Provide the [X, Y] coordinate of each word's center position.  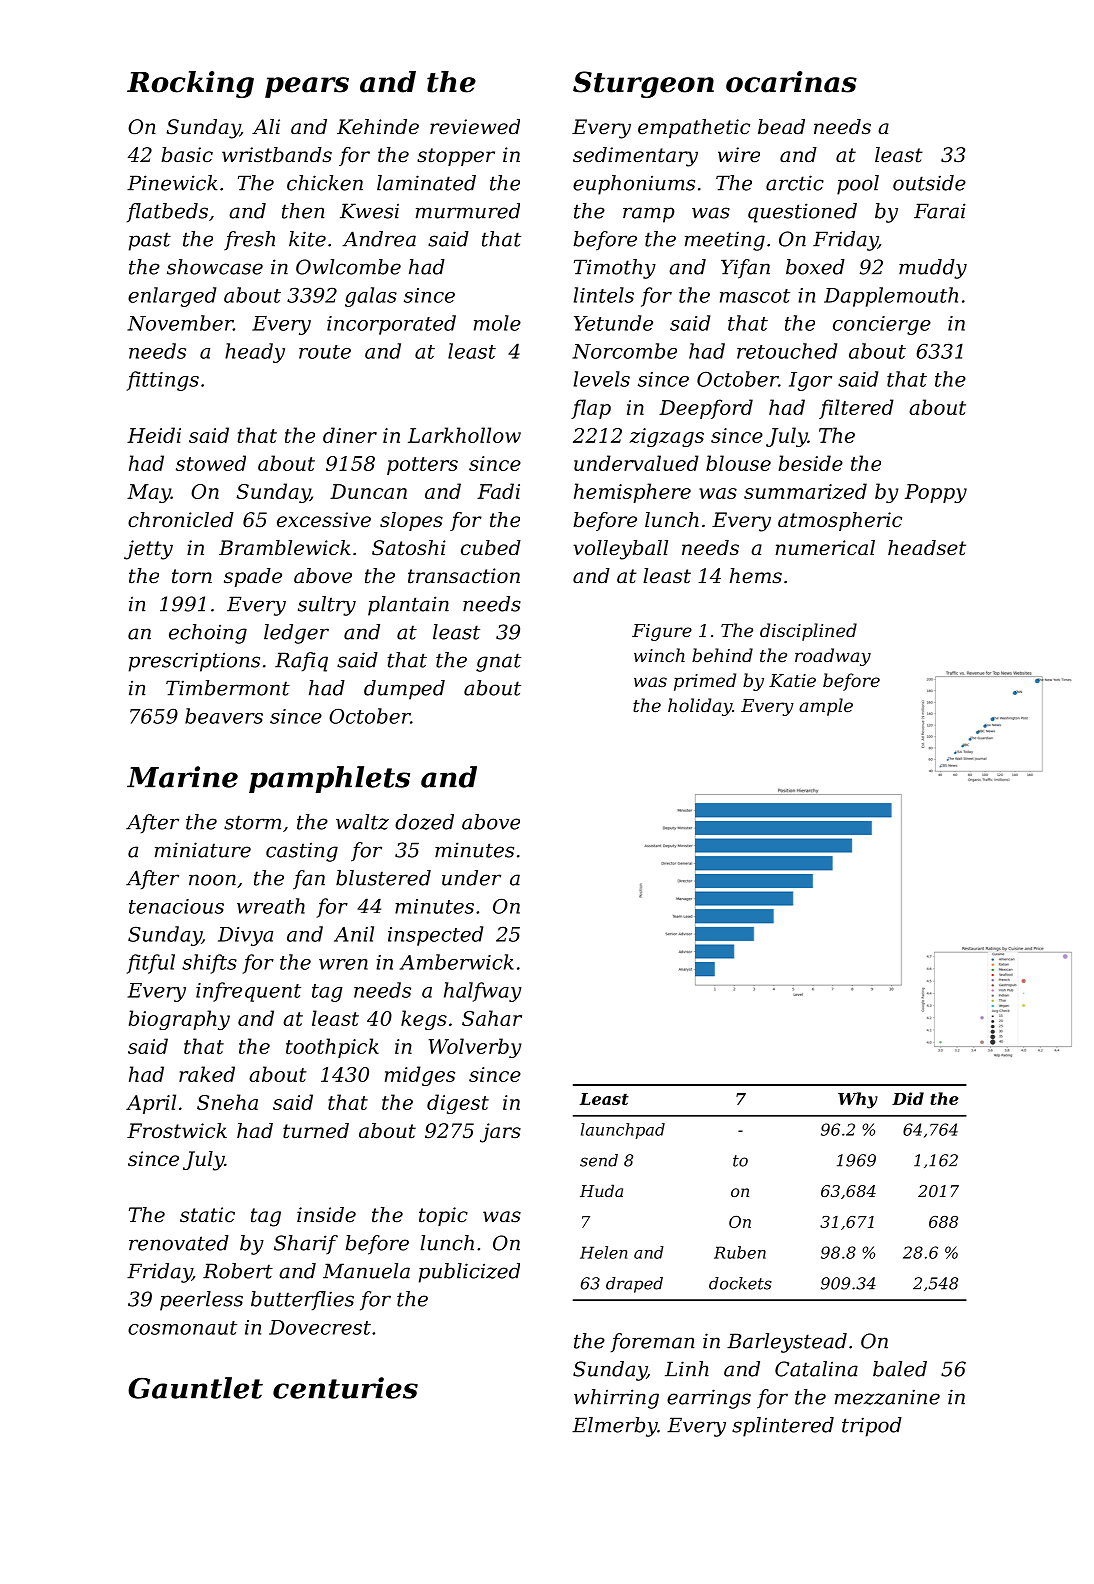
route [325, 352]
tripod [872, 1427]
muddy [933, 269]
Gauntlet [195, 1388]
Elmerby [615, 1427]
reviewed [475, 127]
